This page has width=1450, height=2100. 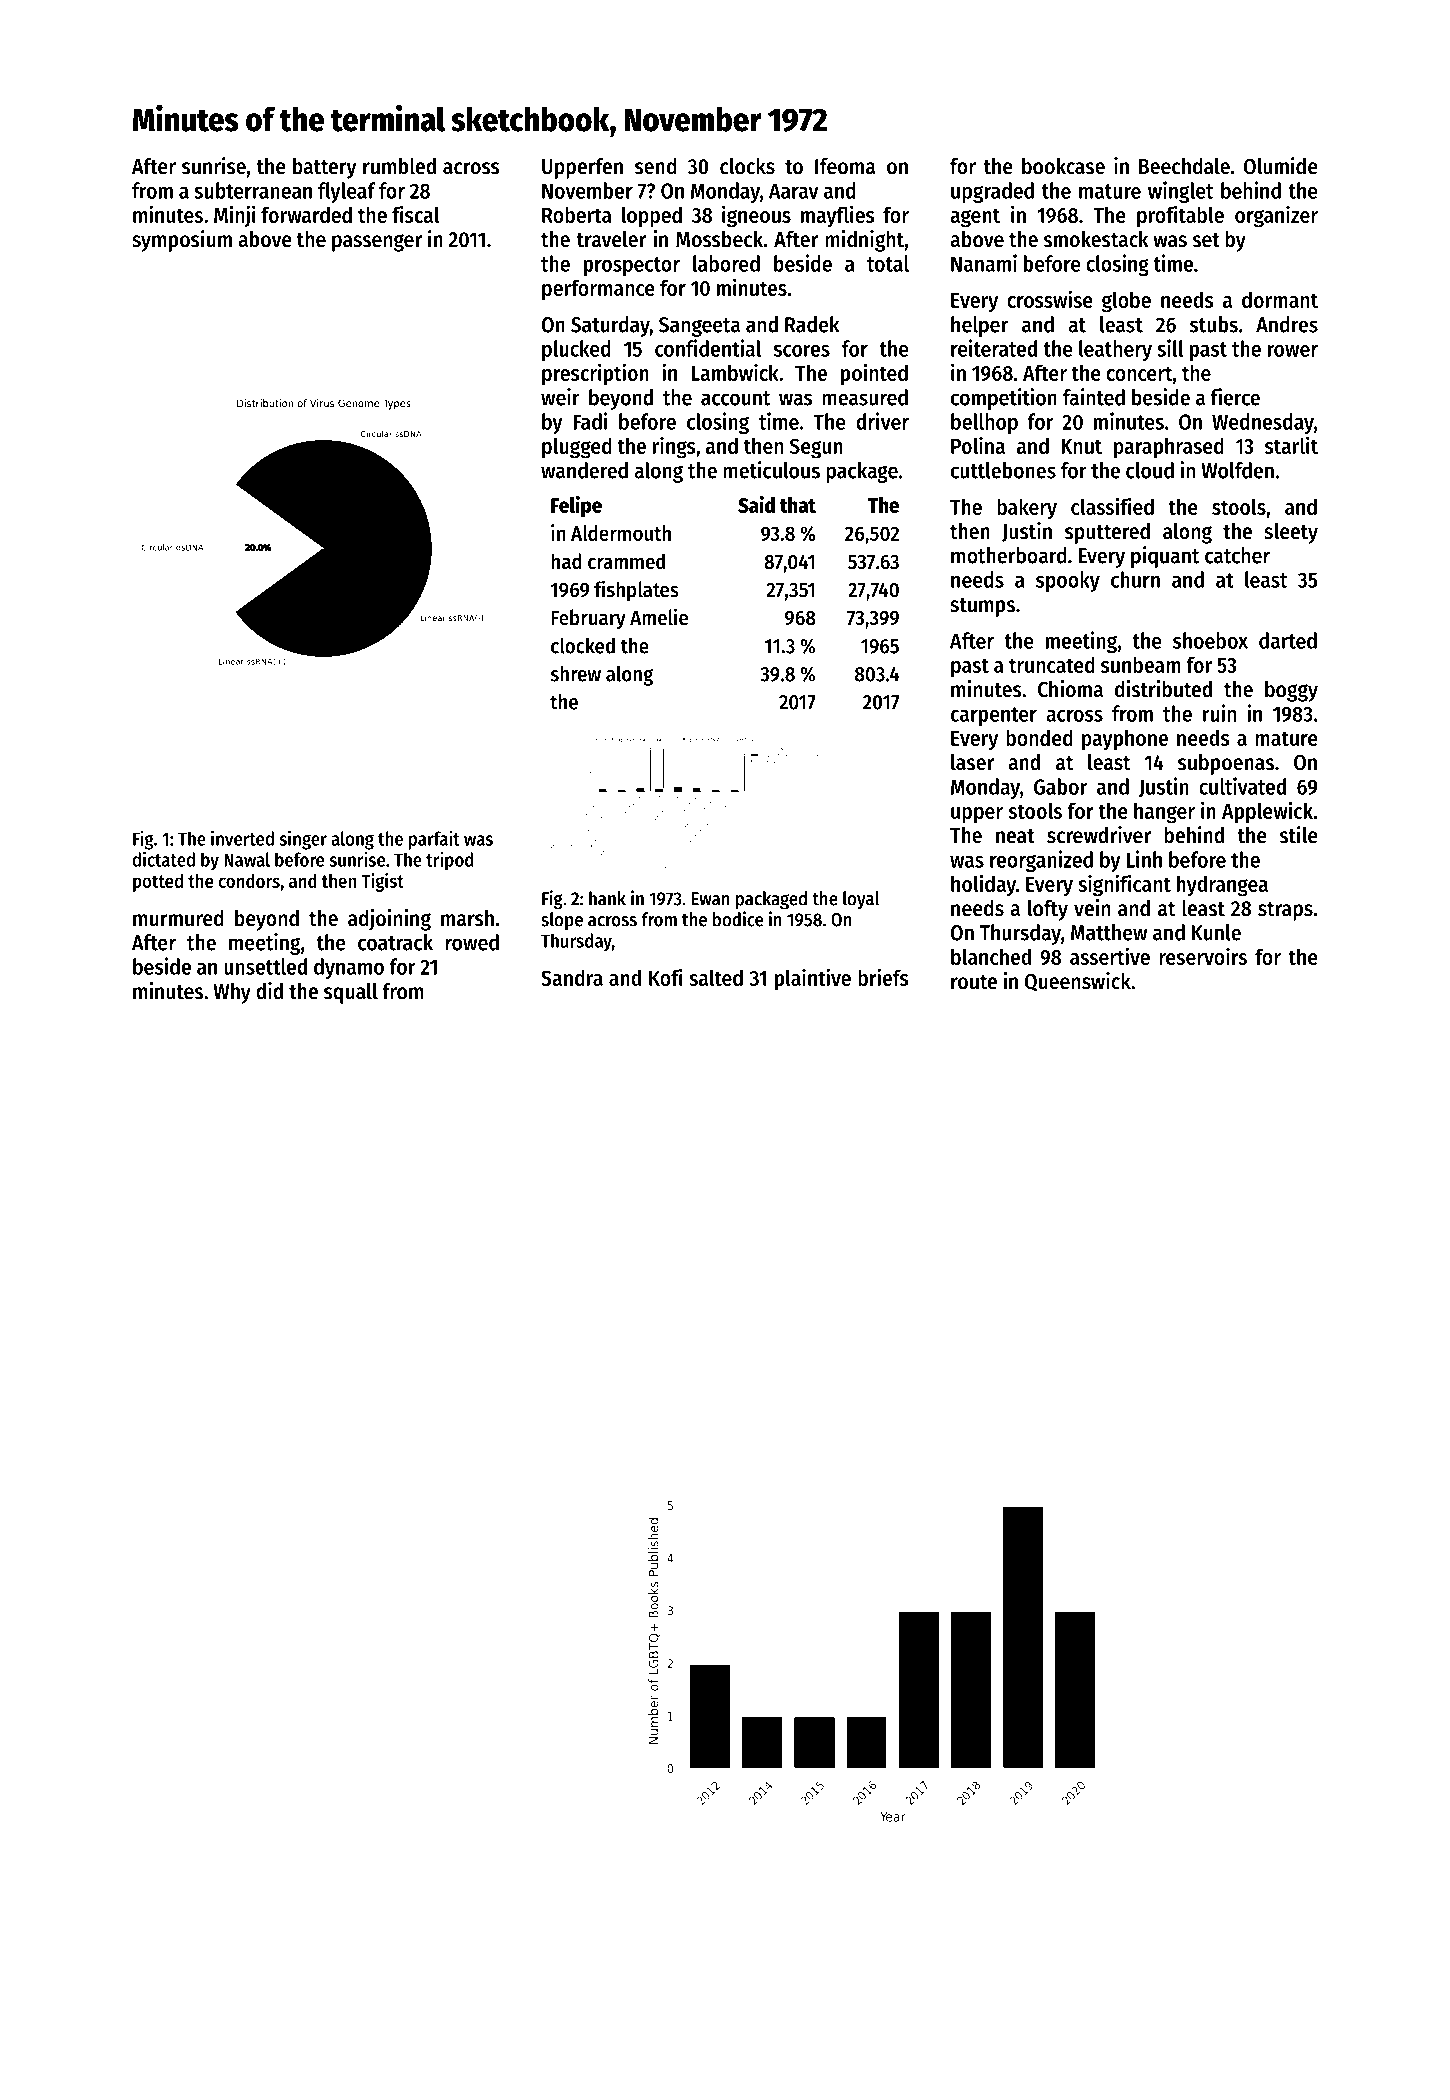 What do you see at coordinates (813, 979) in the page?
I see `plaintive` at bounding box center [813, 979].
